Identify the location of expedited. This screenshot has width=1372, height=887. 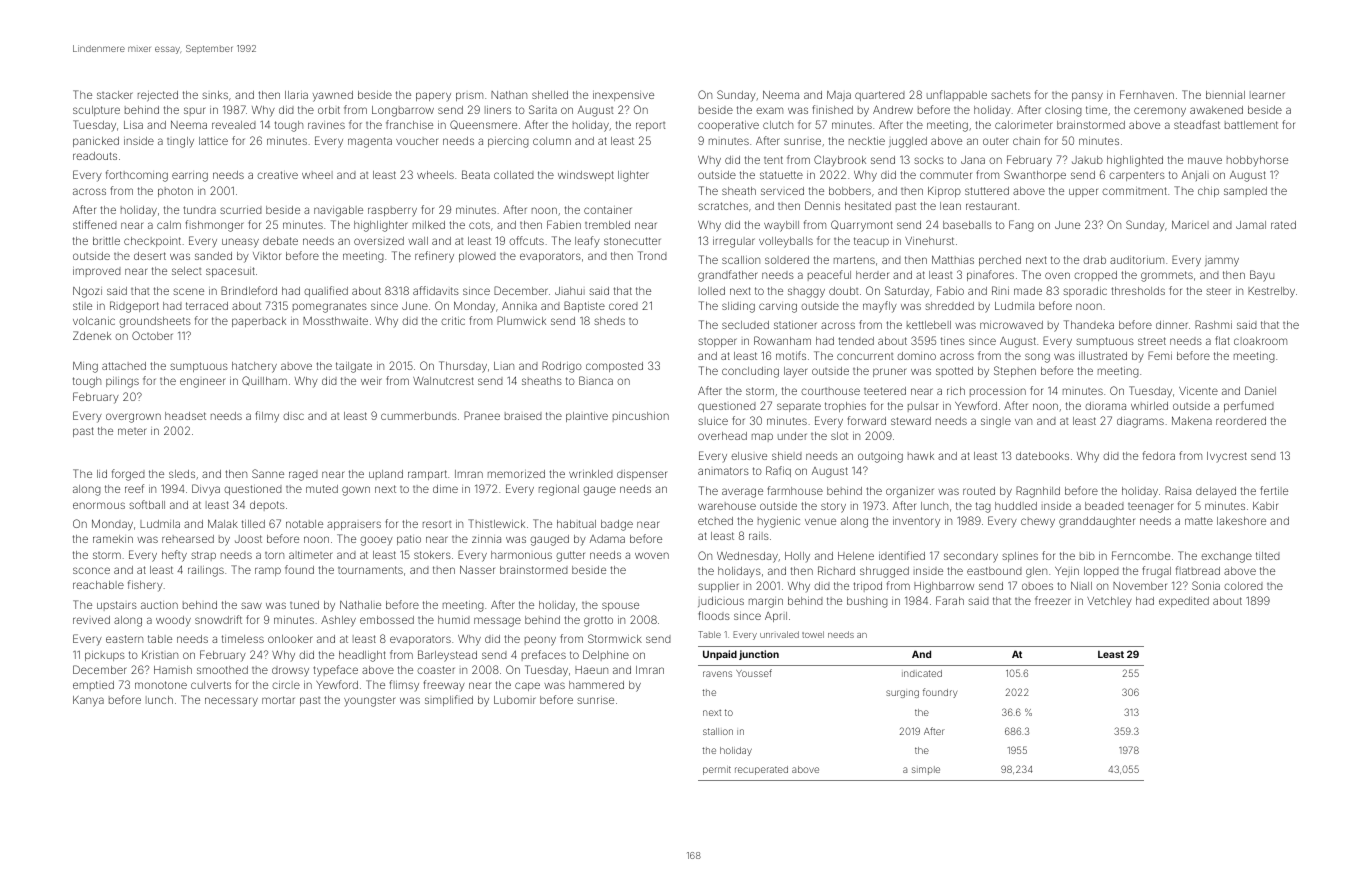
(1184, 602).
